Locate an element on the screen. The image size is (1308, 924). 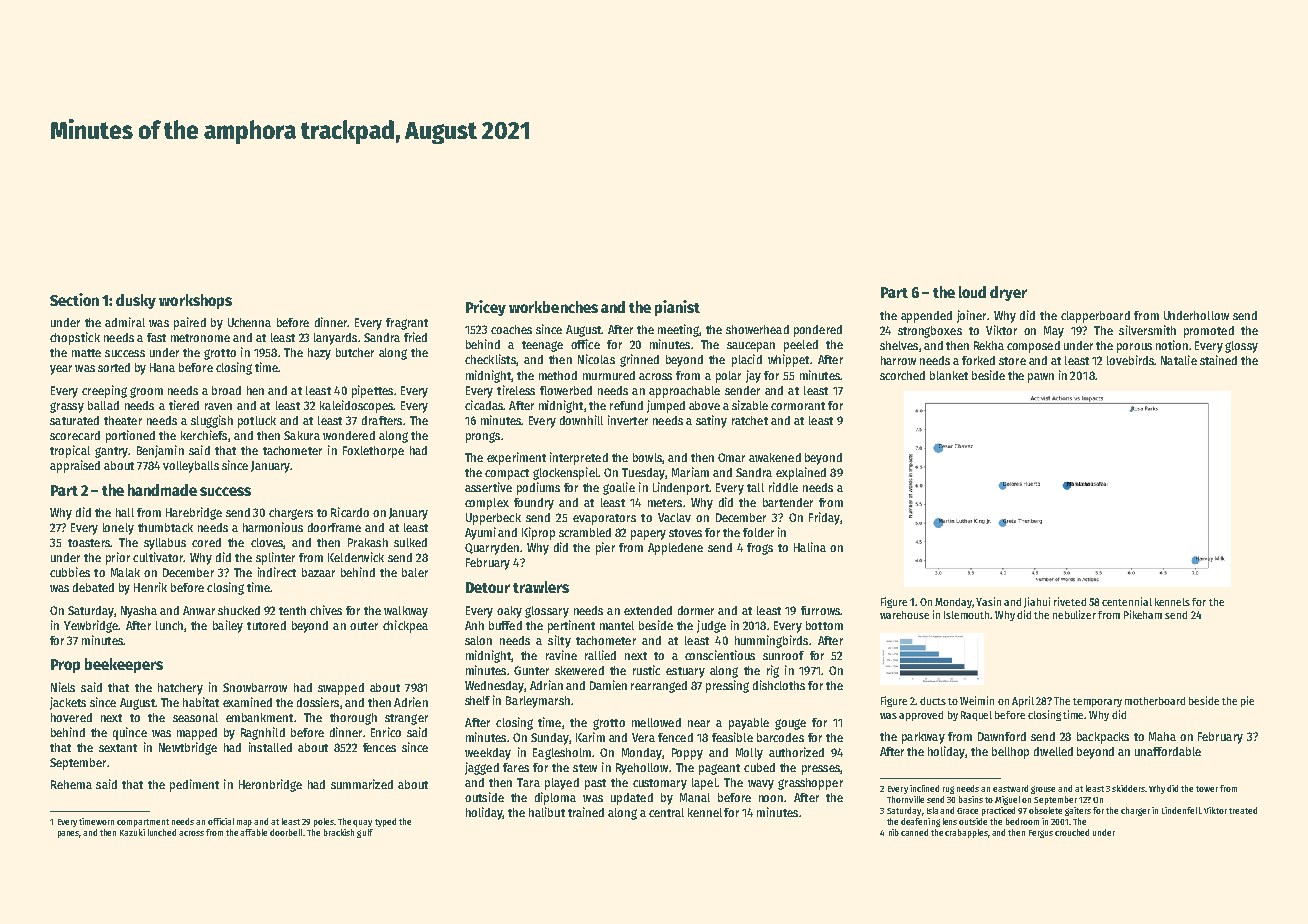
cormorant is located at coordinates (798, 406).
